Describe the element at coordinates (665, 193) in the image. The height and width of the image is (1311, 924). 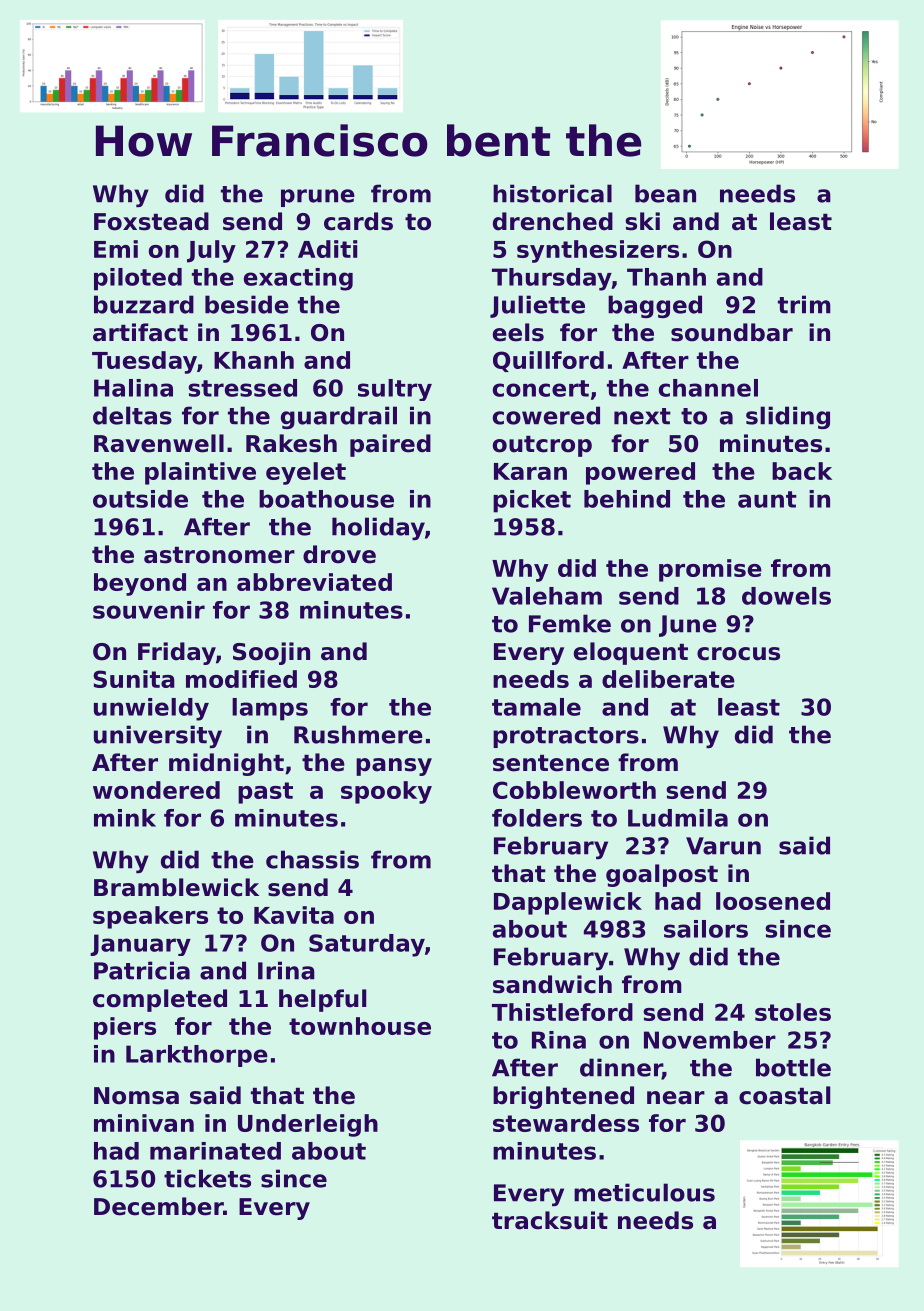
I see `bean` at that location.
